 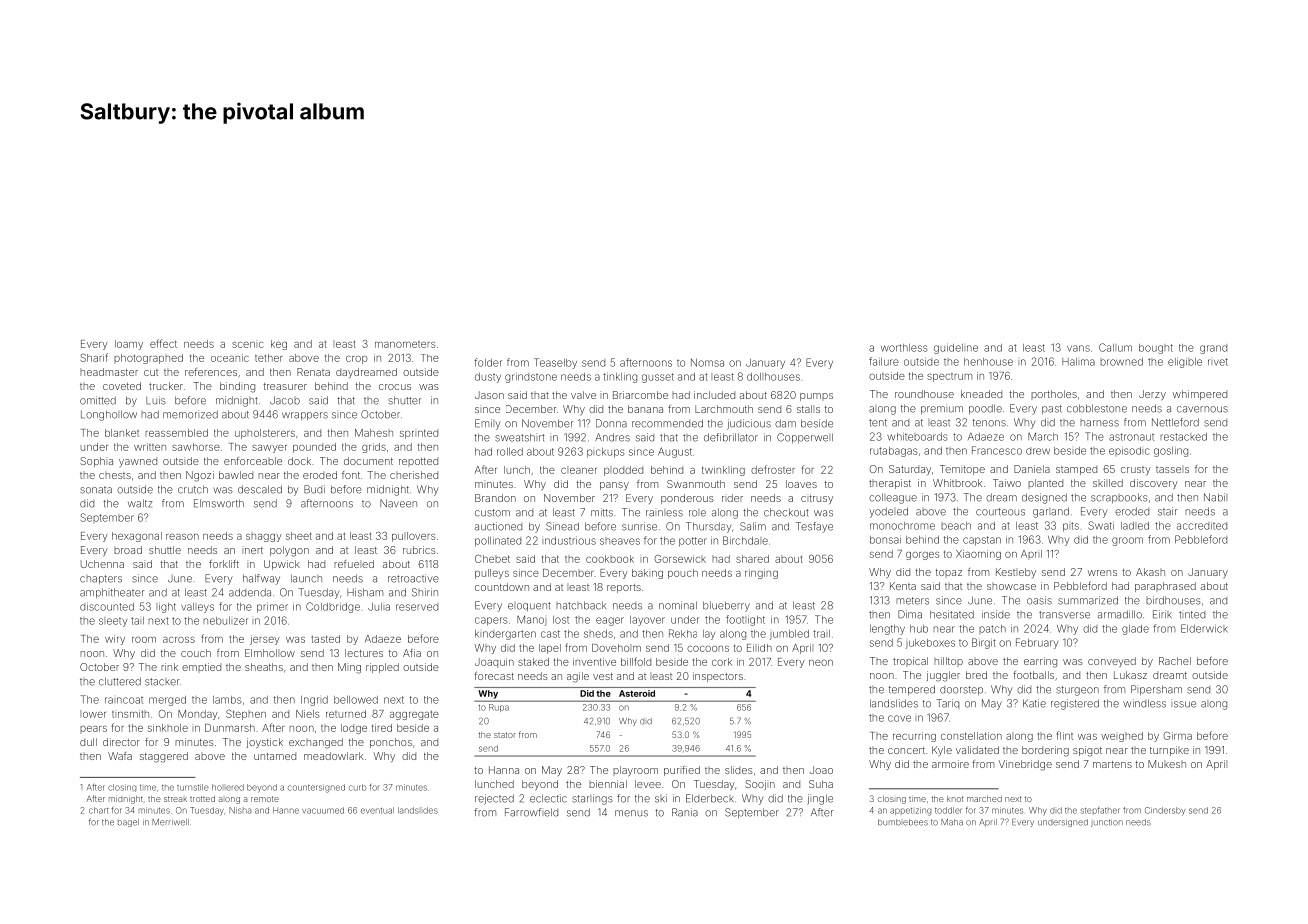 I want to click on Merriwell, so click(x=170, y=822).
